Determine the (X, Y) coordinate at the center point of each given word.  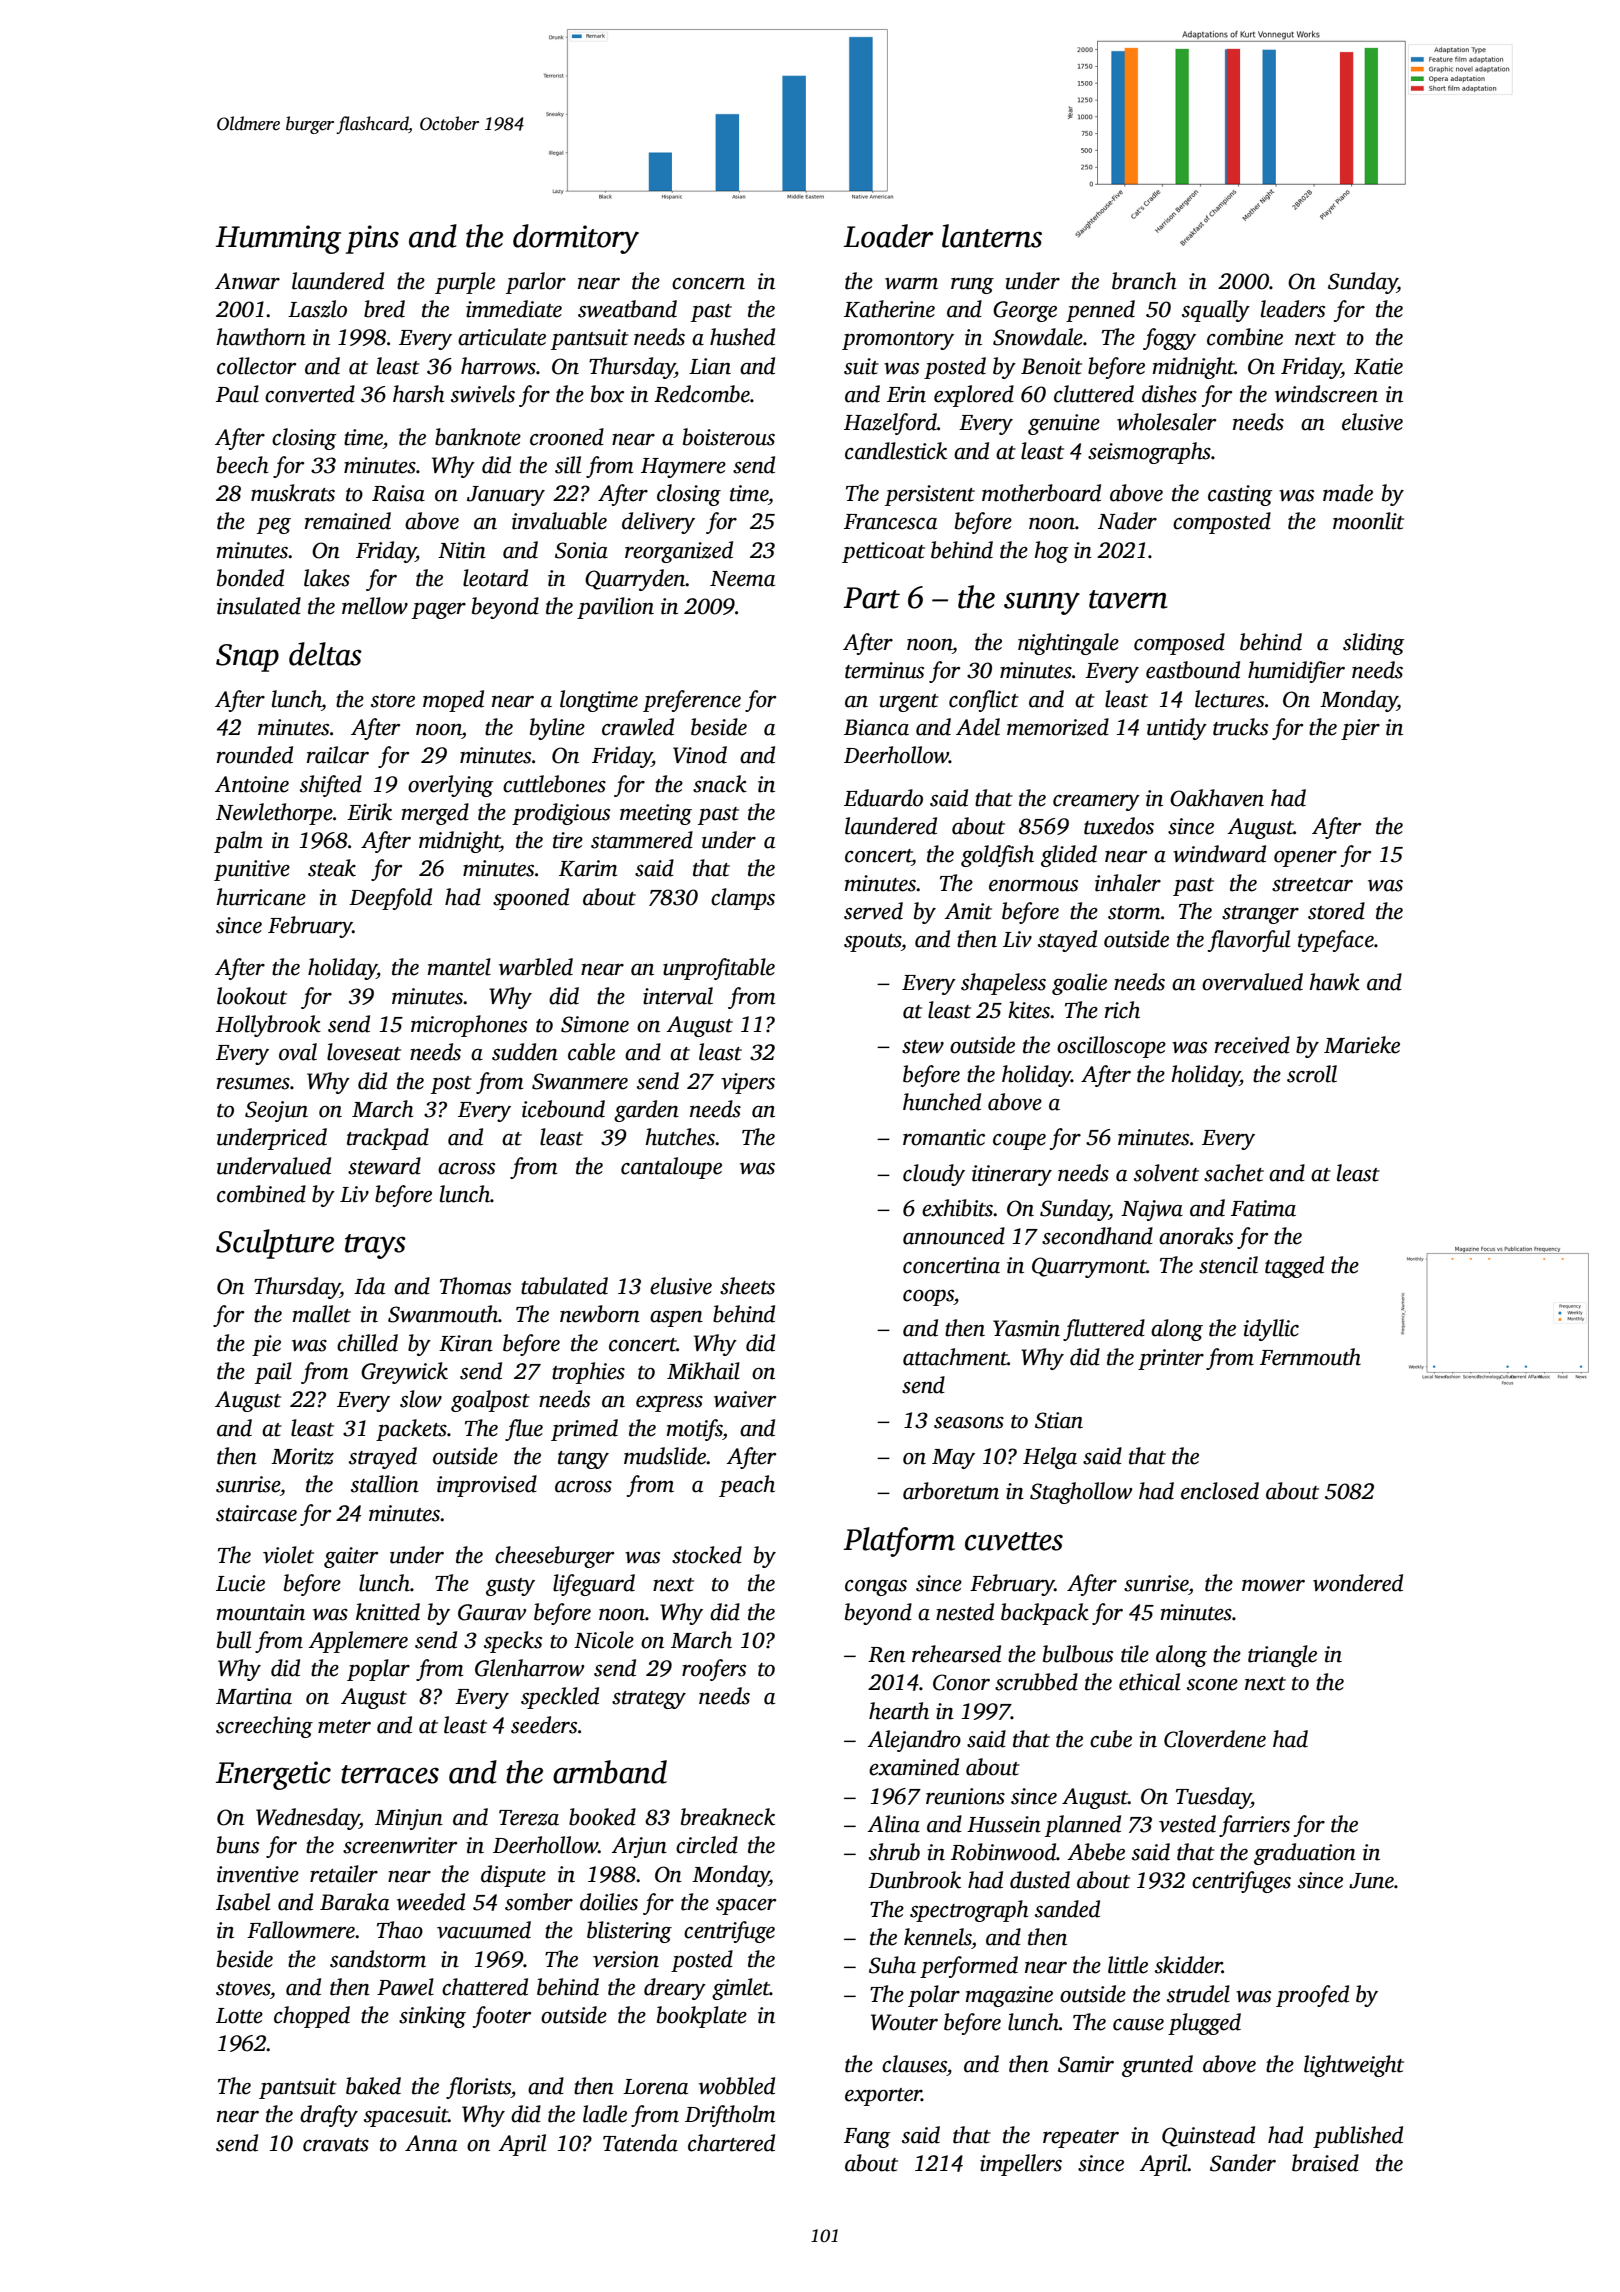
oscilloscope (1111, 1047)
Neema (742, 579)
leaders (1293, 309)
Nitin (462, 550)
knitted (388, 1612)
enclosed (1220, 1491)
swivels (483, 394)
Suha (892, 1965)
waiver (745, 1399)
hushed (742, 337)
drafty (329, 2116)
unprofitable (719, 969)
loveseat (364, 1052)
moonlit (1368, 521)
